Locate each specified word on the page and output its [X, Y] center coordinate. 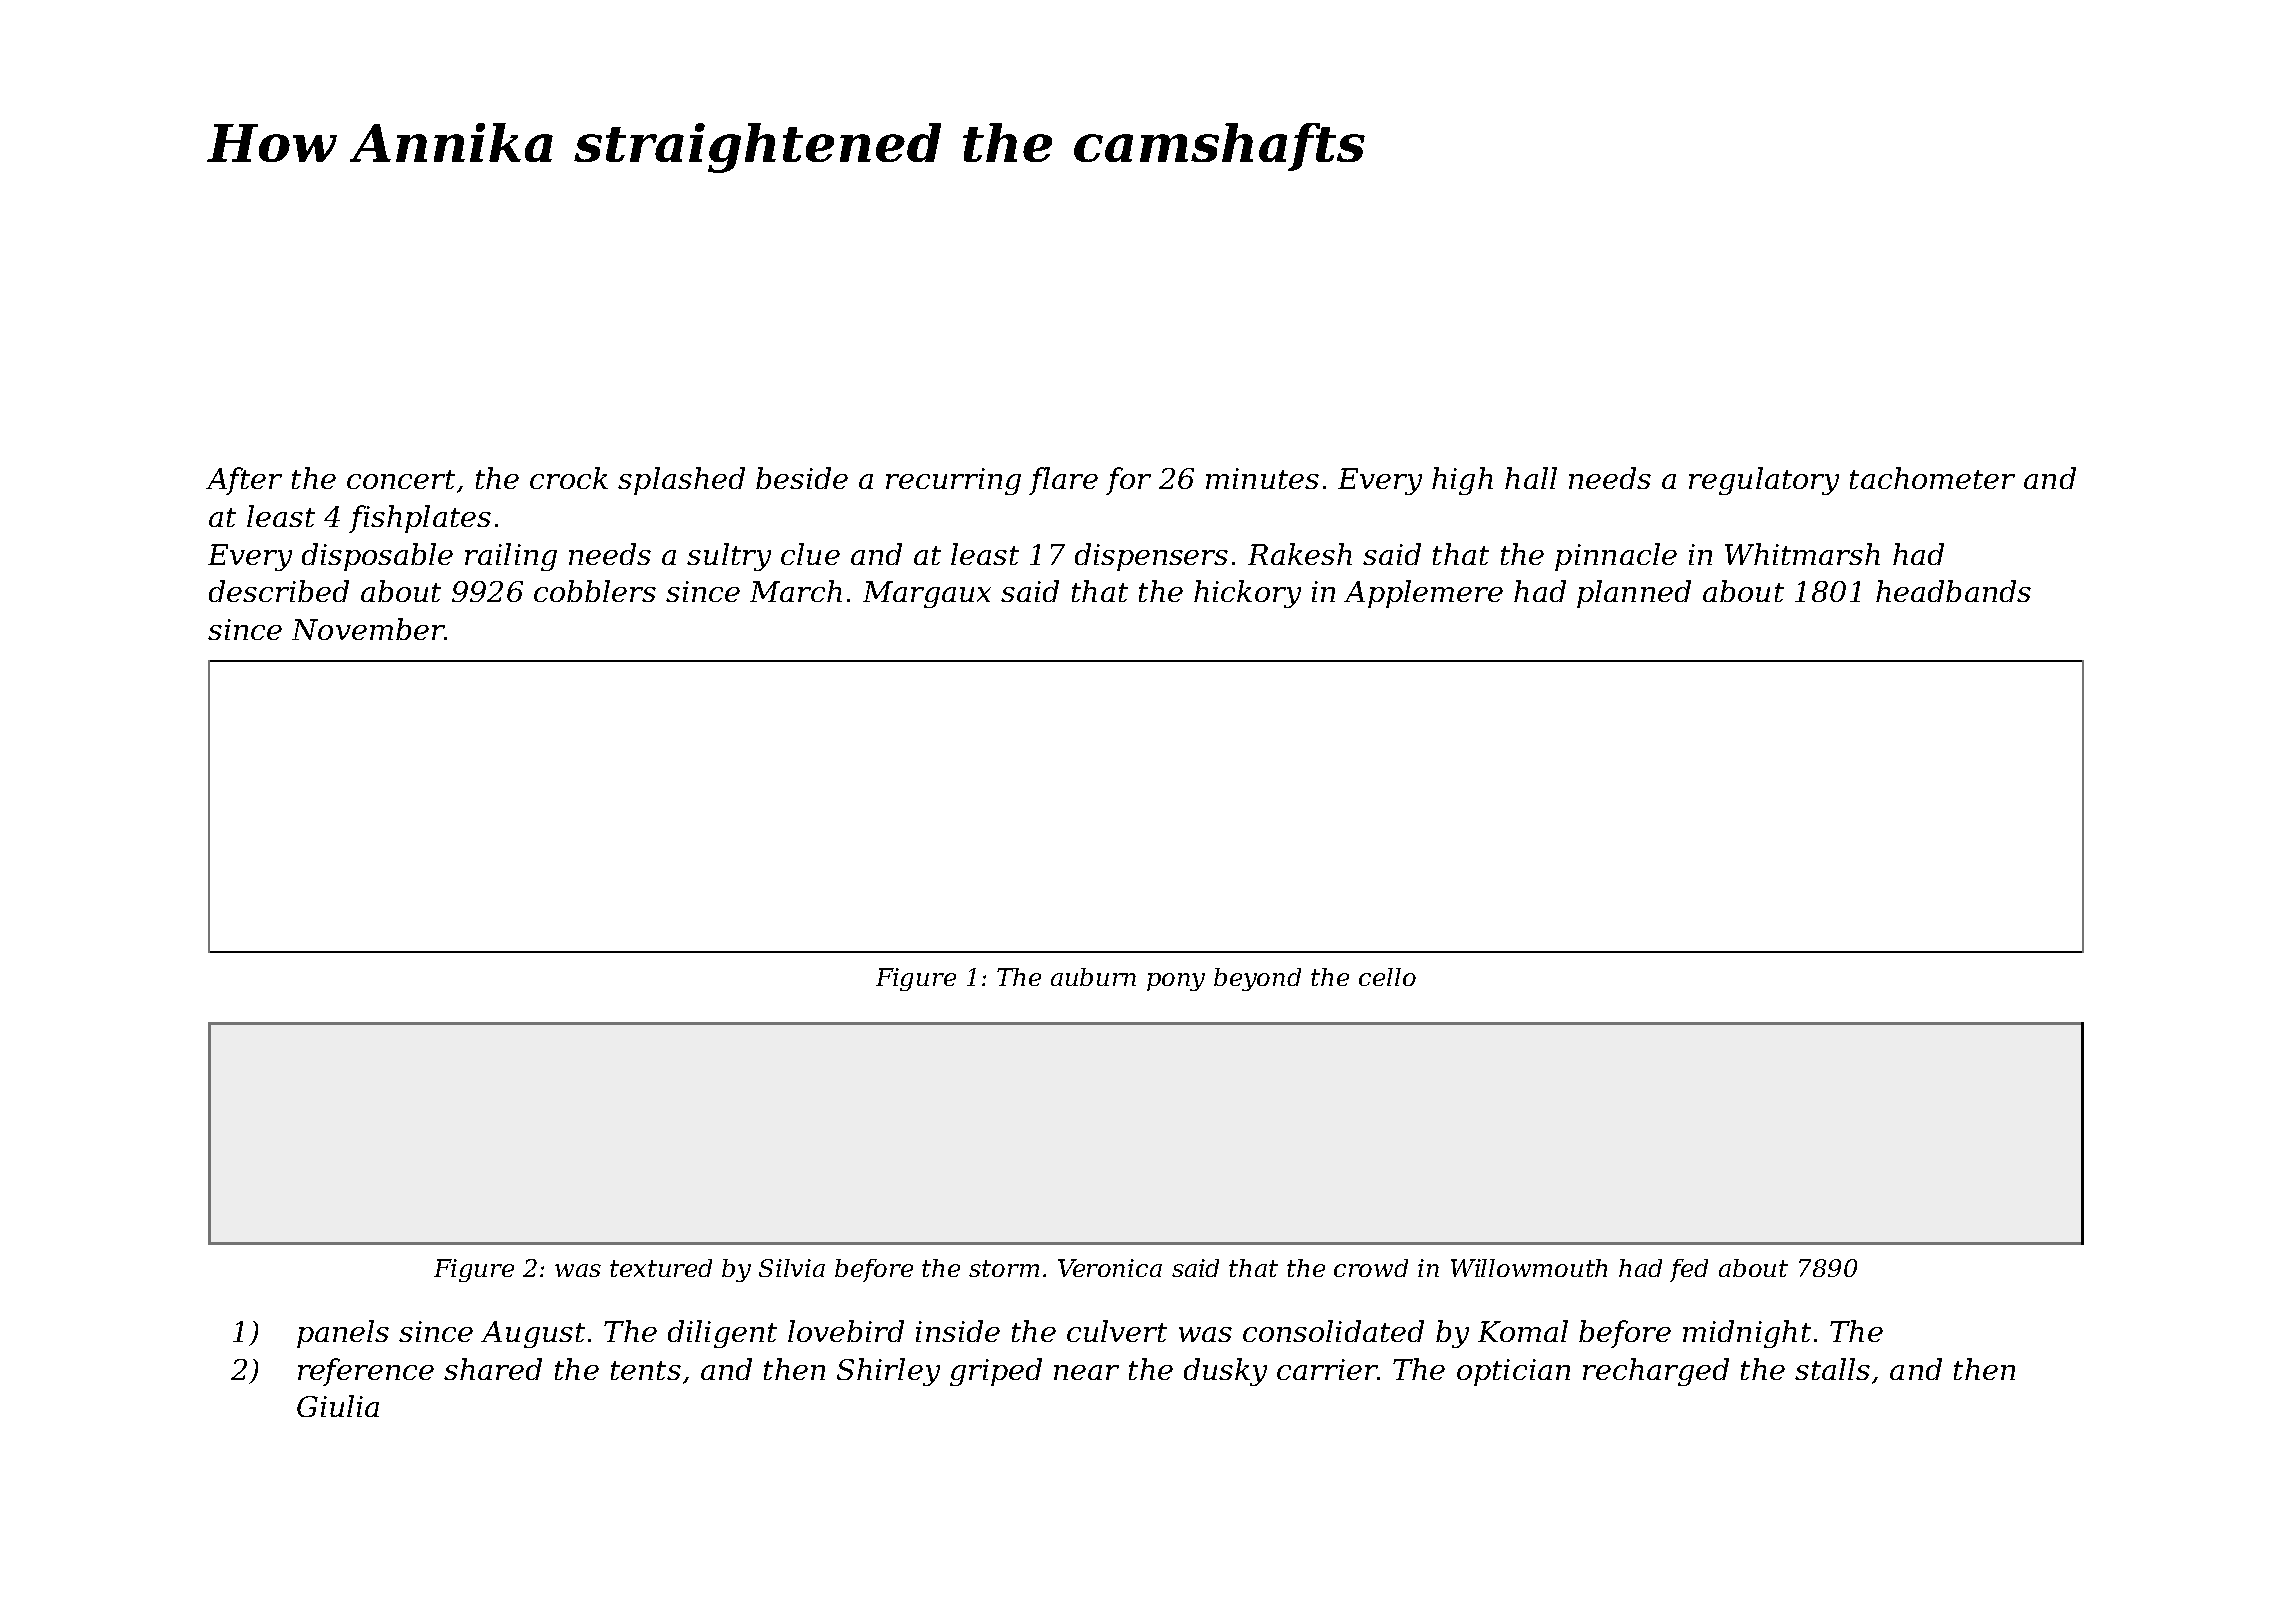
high [1462, 481]
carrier [1327, 1369]
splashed [681, 481]
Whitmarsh [1802, 554]
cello [1387, 977]
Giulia [338, 1406]
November [368, 629]
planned [1634, 594]
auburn [1093, 977]
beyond [1257, 979]
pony [1176, 982]
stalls [1832, 1369]
